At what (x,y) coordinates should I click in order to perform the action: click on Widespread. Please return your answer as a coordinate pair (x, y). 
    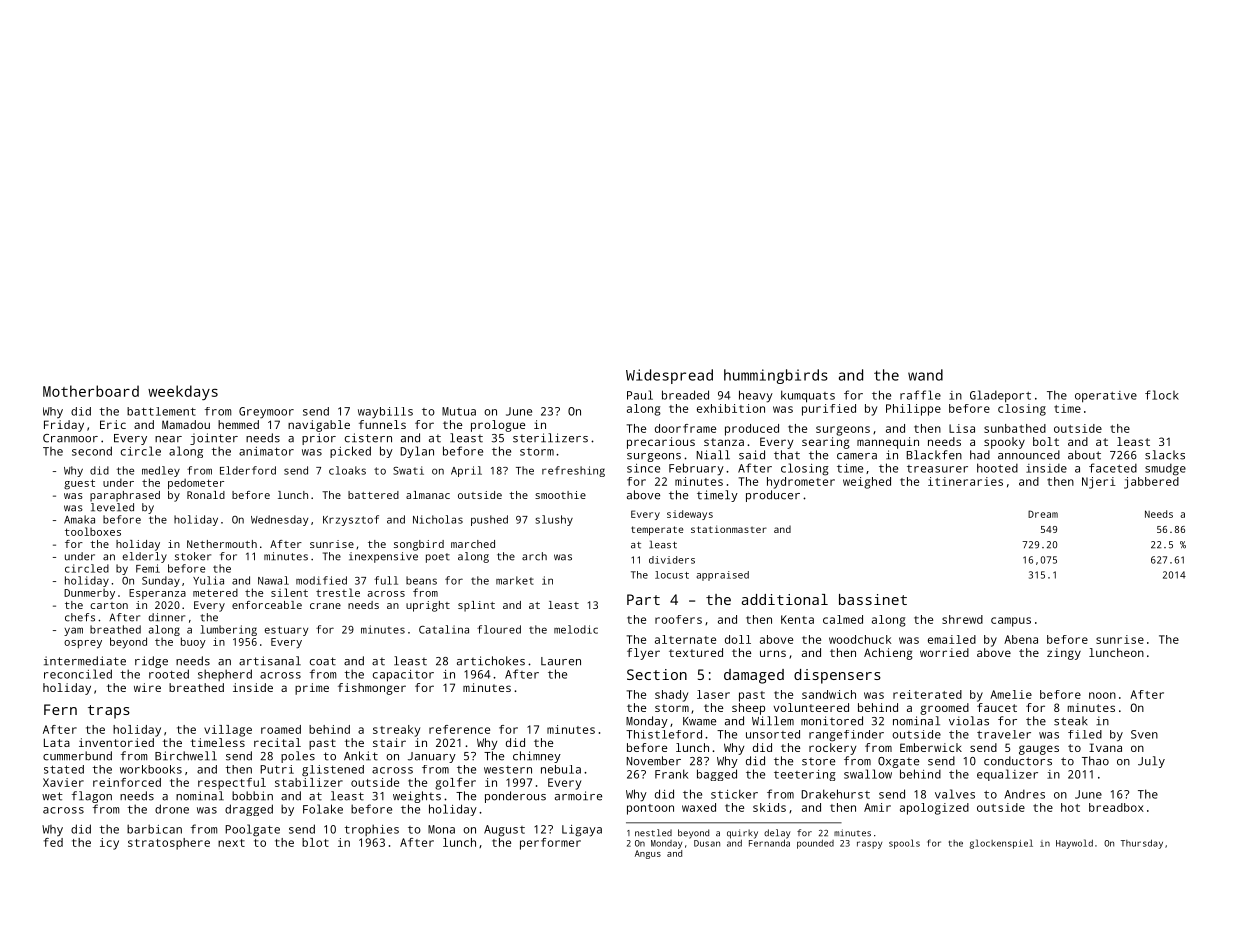
    Looking at the image, I should click on (669, 376).
